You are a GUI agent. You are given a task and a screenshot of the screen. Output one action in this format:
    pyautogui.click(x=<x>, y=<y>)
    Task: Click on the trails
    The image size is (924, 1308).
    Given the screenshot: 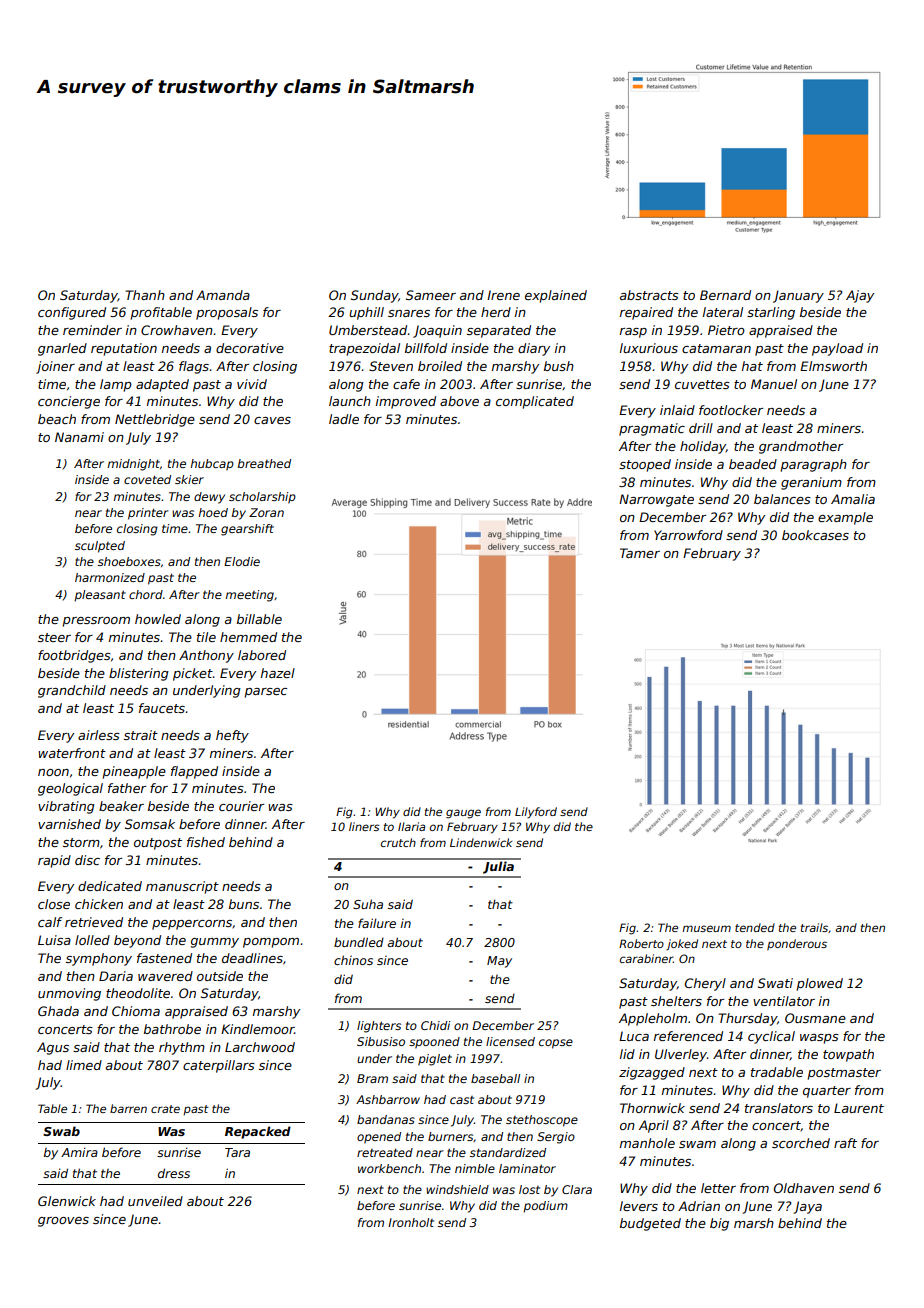 What is the action you would take?
    pyautogui.click(x=814, y=927)
